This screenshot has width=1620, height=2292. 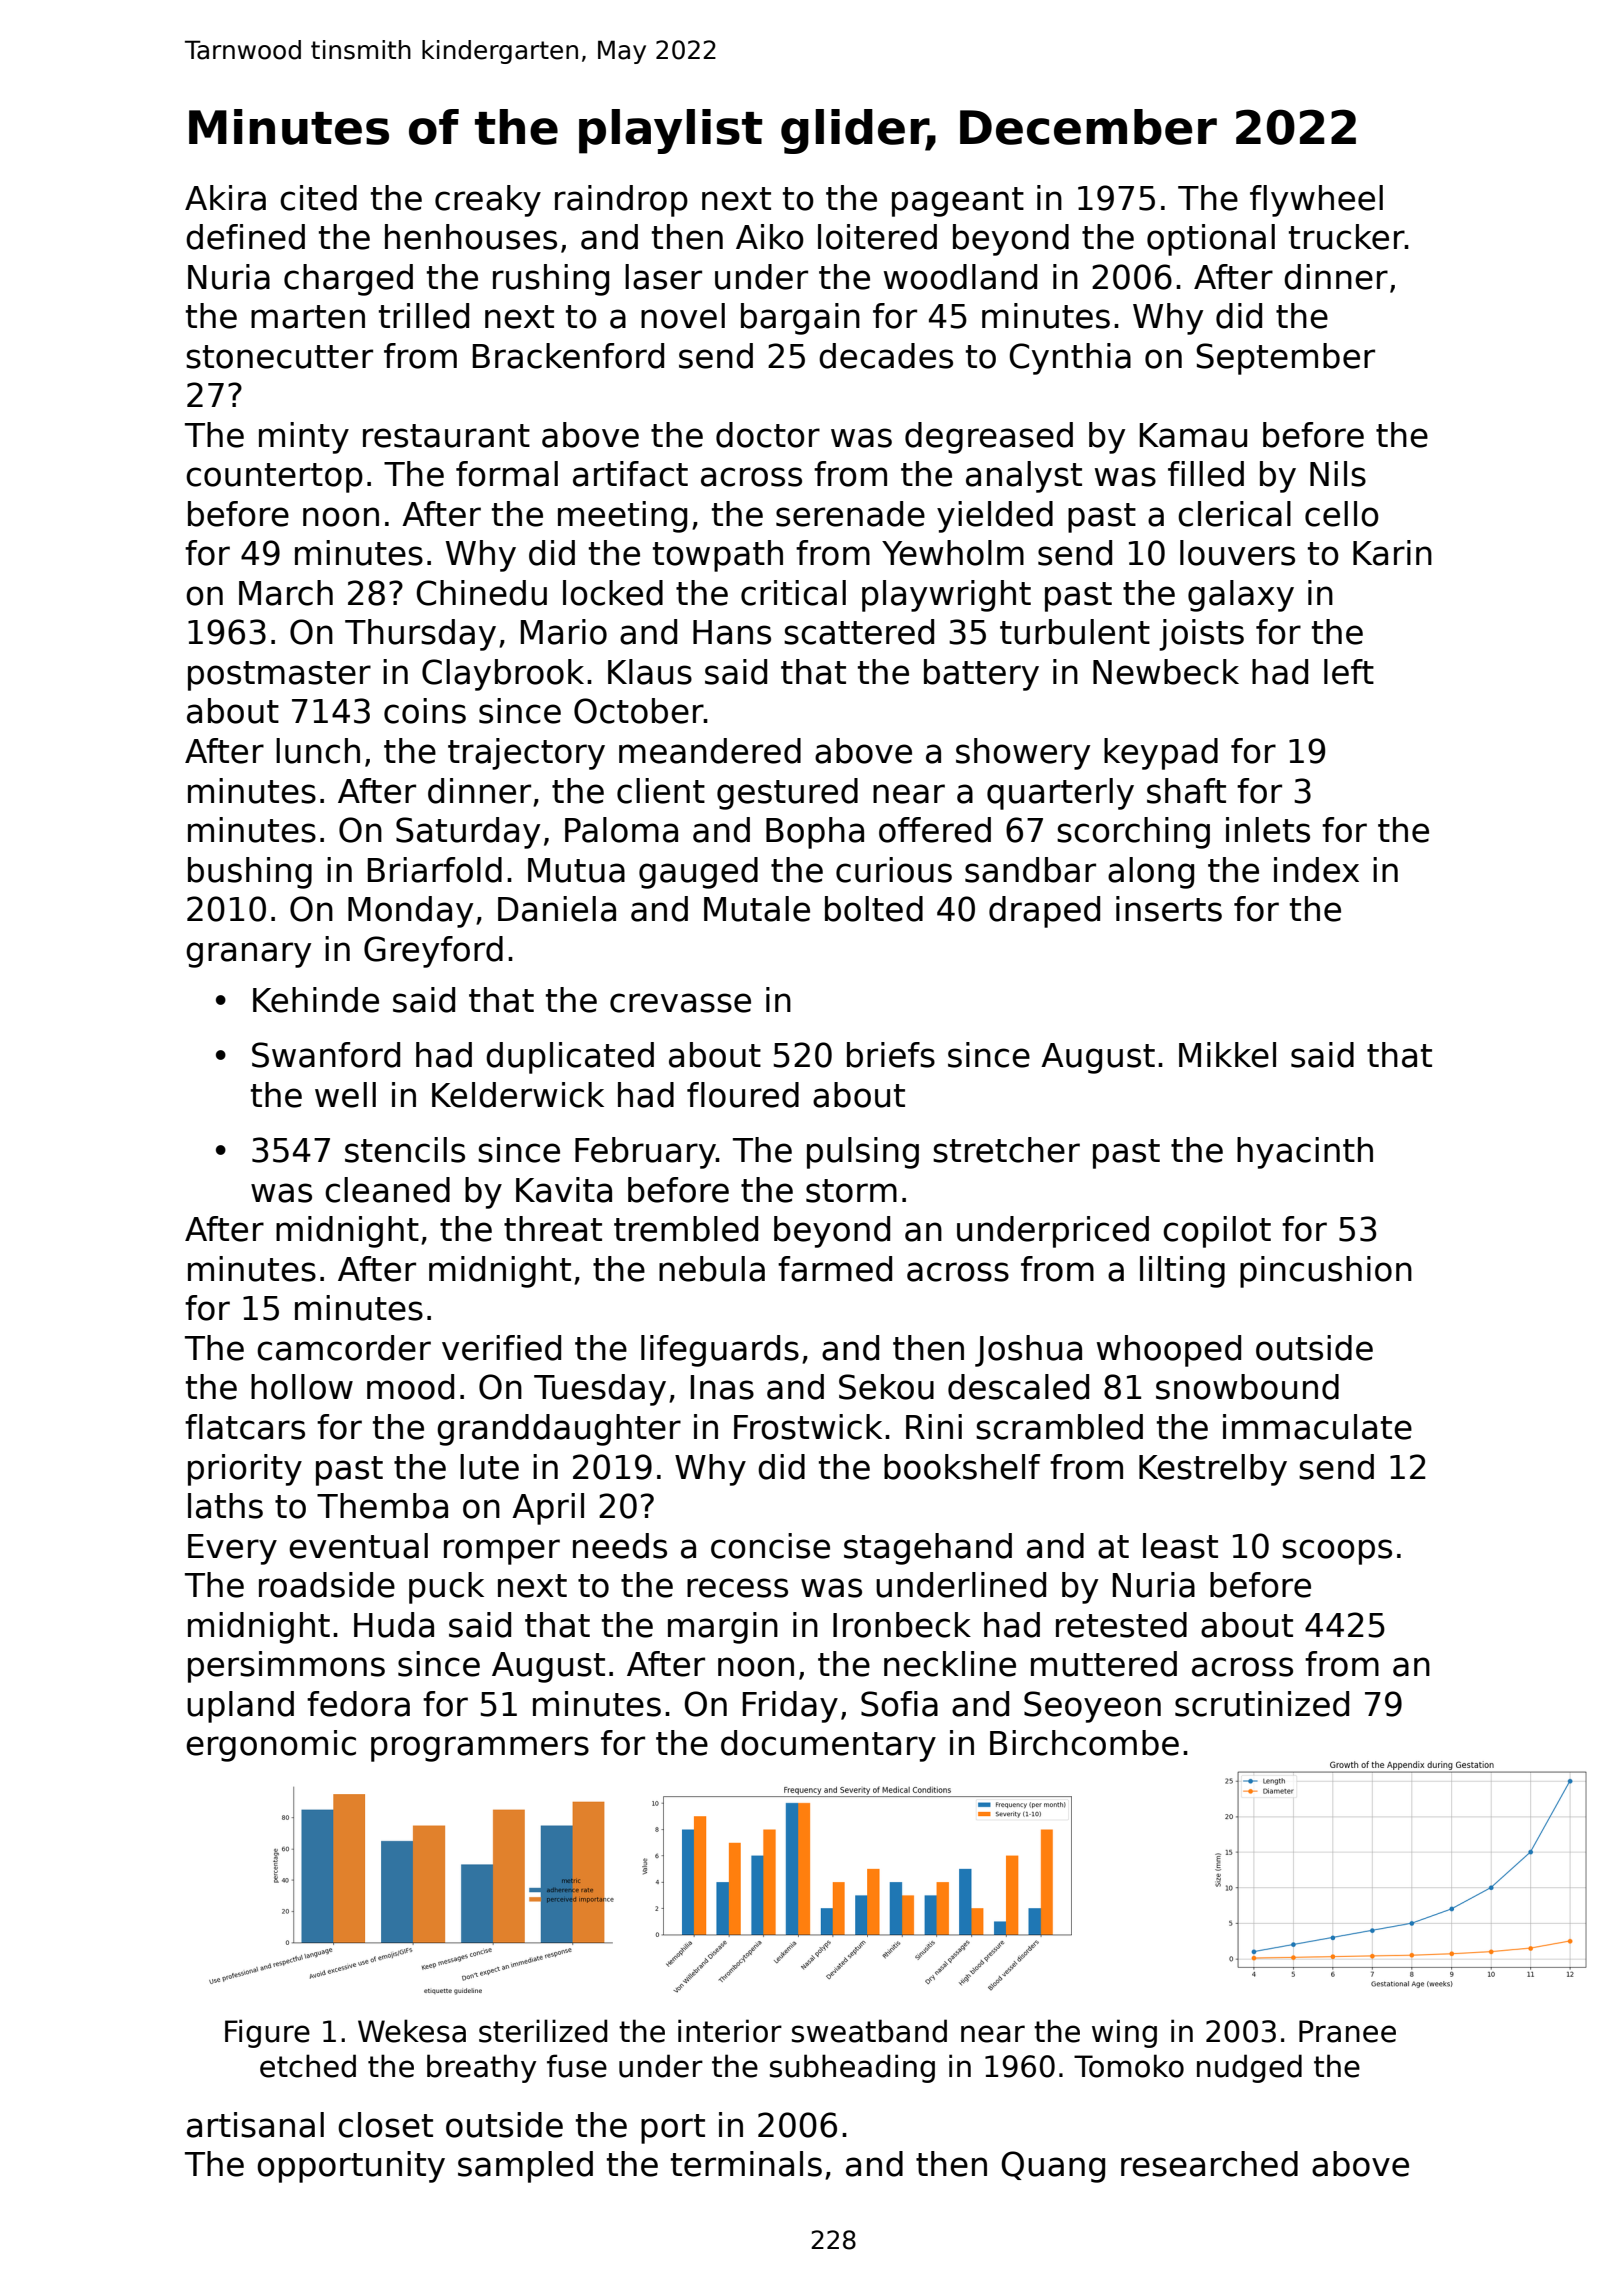 I want to click on granddaughter, so click(x=559, y=1430).
